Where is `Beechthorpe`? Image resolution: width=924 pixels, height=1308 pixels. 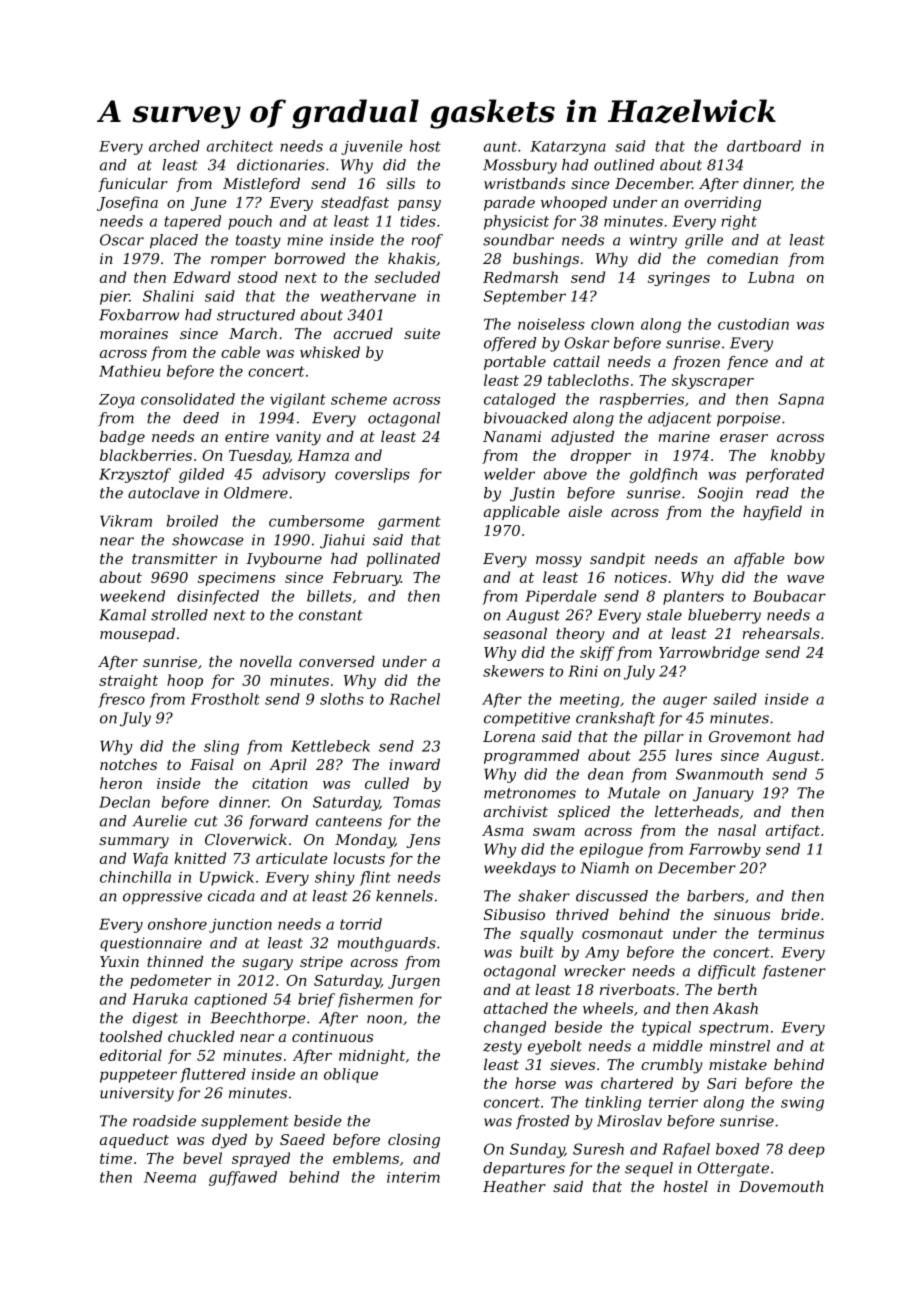 Beechthorpe is located at coordinates (258, 1019).
